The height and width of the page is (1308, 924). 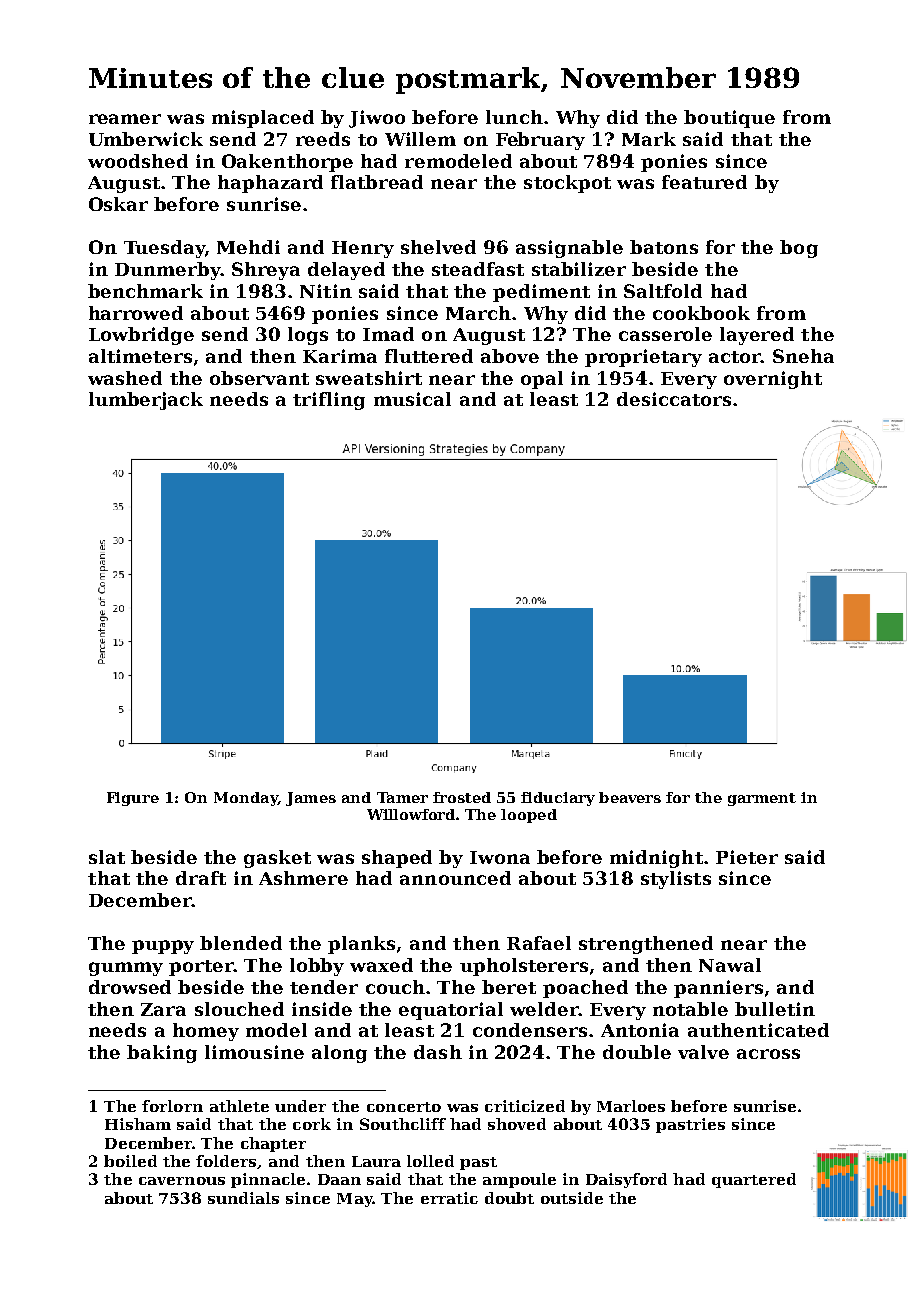 What do you see at coordinates (762, 799) in the page?
I see `garment` at bounding box center [762, 799].
